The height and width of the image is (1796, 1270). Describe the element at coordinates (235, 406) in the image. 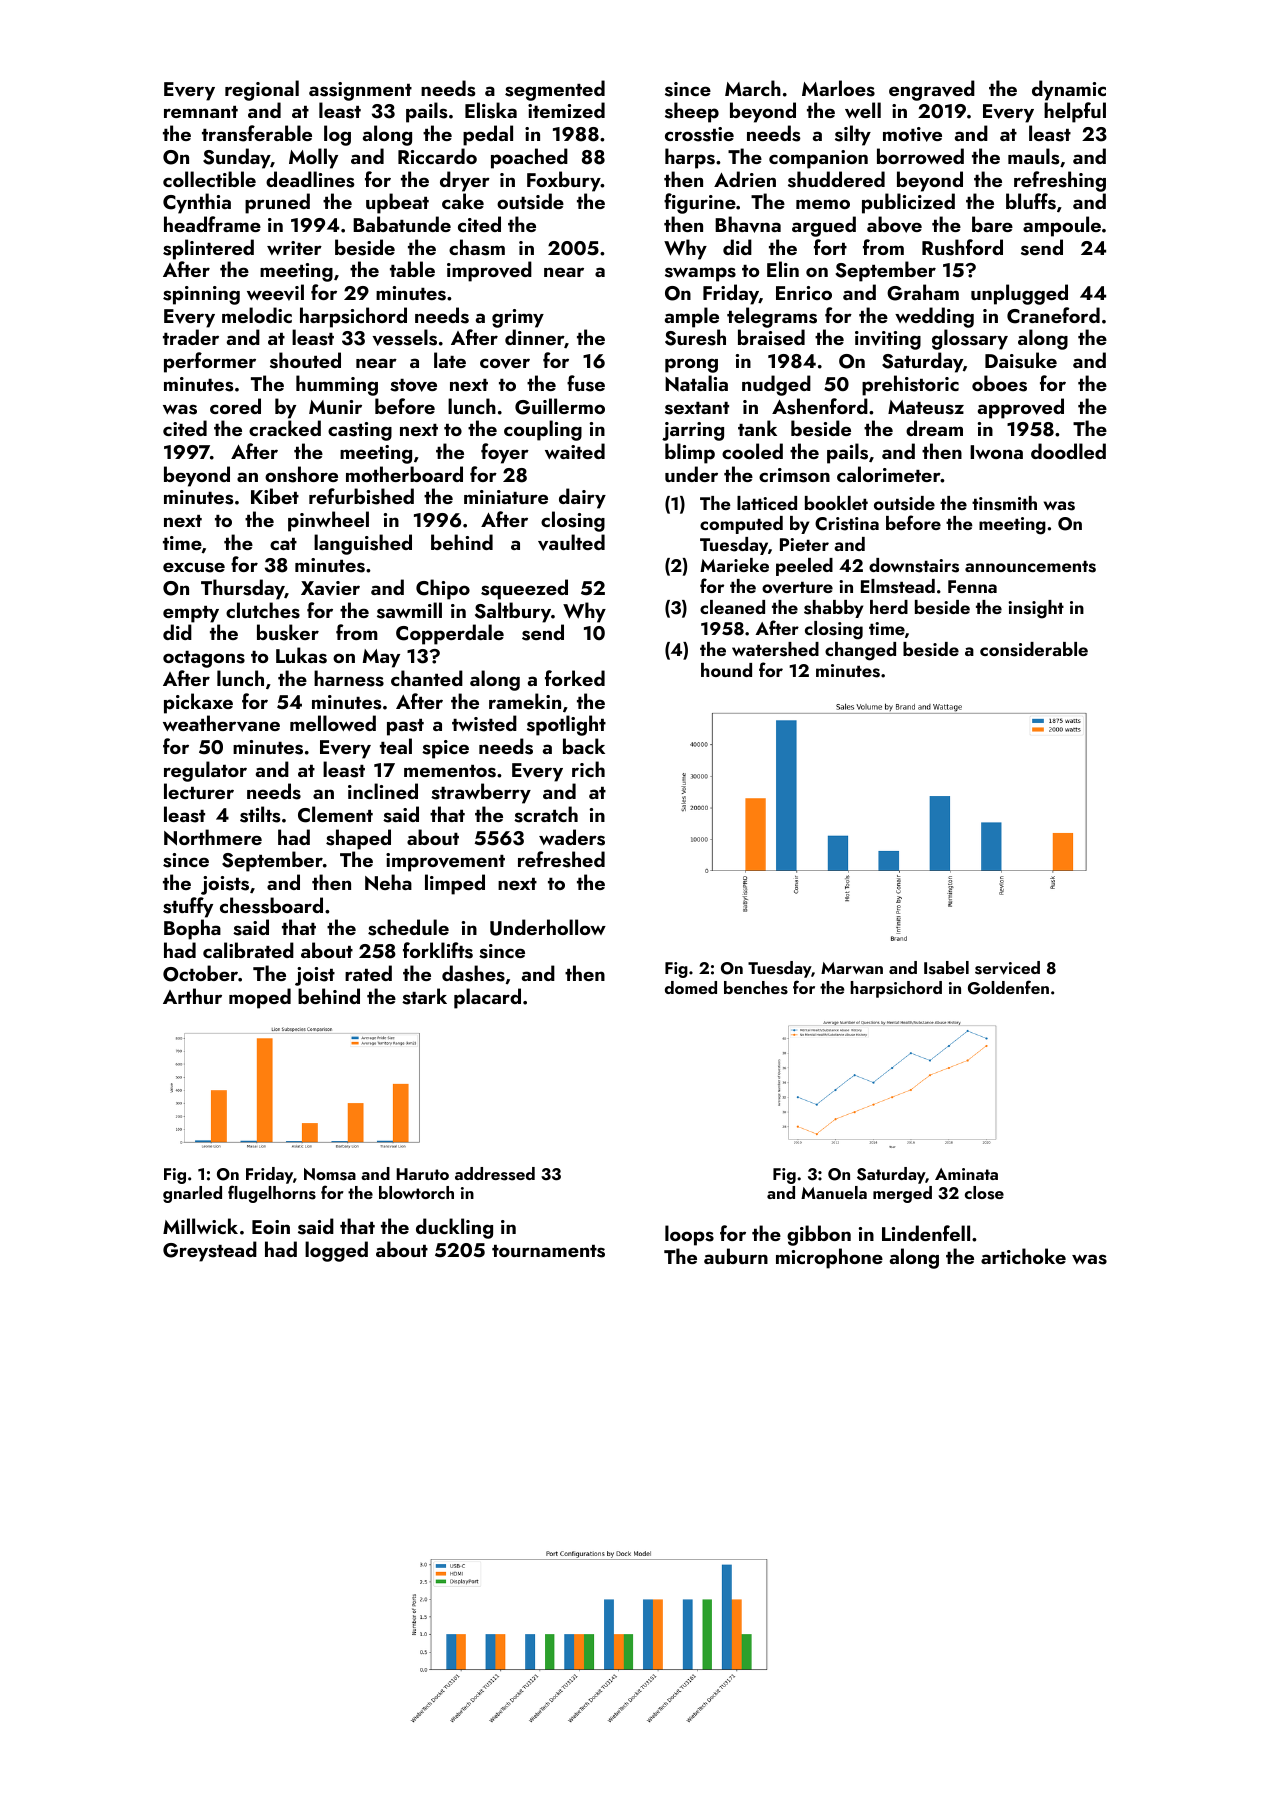

I see `cored` at that location.
